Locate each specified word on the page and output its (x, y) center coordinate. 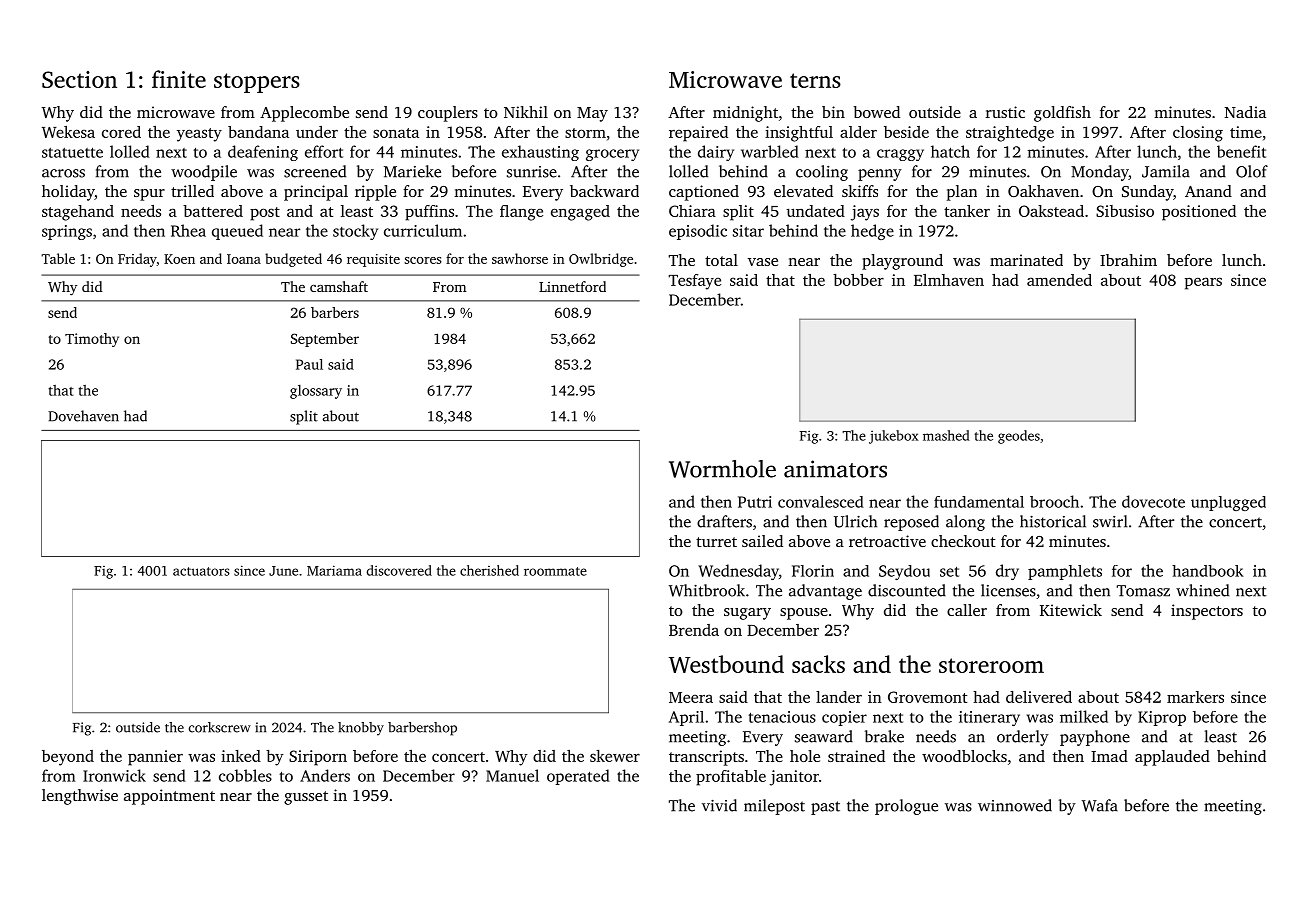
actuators (201, 571)
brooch (1054, 501)
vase (763, 262)
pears (1203, 283)
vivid (719, 805)
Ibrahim (1128, 260)
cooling (822, 173)
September (325, 340)
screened (315, 171)
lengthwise (80, 797)
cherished (489, 570)
